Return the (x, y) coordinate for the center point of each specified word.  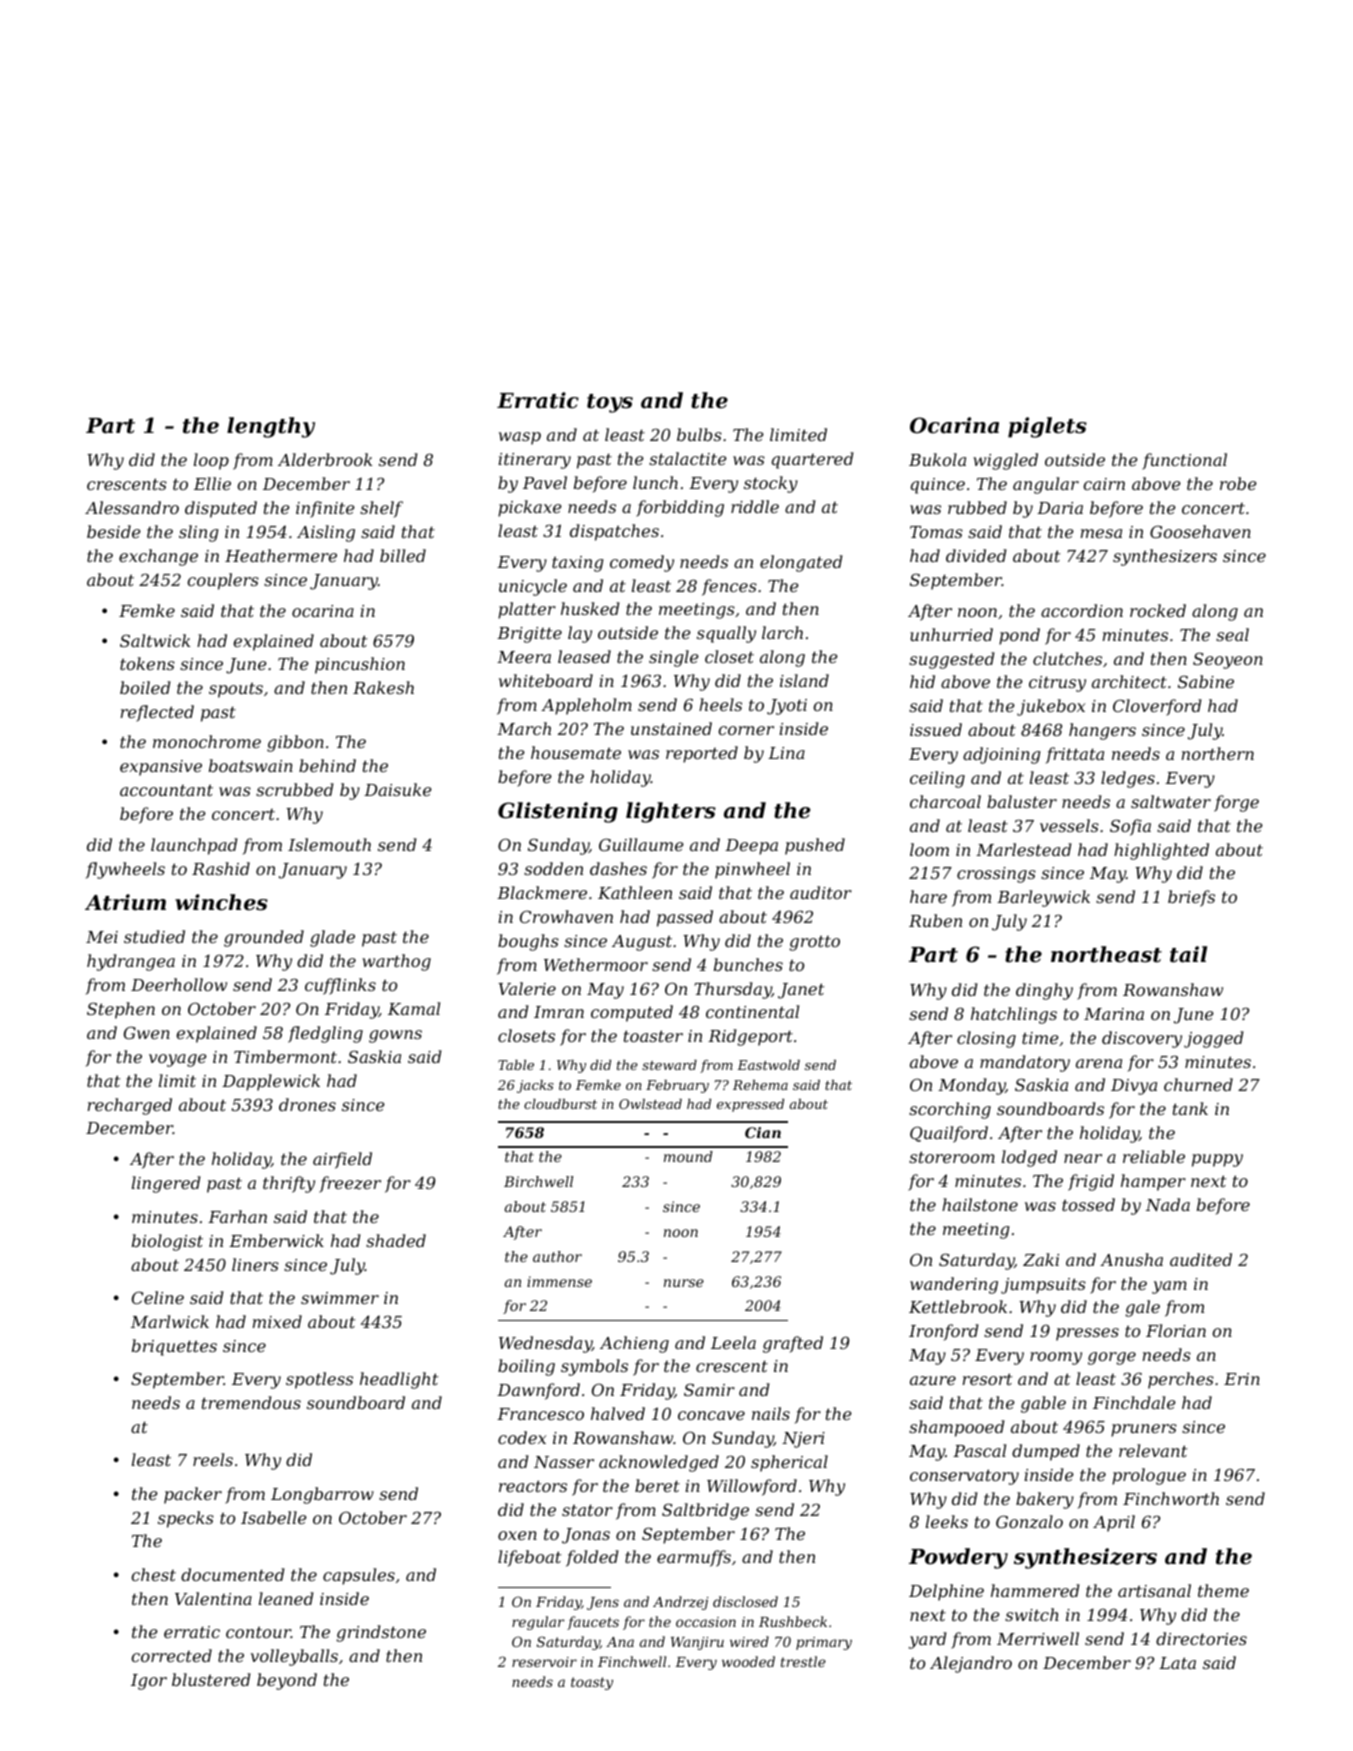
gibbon (295, 743)
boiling (526, 1367)
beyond (287, 1681)
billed (403, 555)
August (642, 943)
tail (1188, 954)
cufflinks (340, 986)
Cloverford (1157, 707)
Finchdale (1134, 1402)
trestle (803, 1661)
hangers (1102, 731)
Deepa (751, 847)
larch (782, 632)
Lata (1177, 1663)
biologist (167, 1242)
